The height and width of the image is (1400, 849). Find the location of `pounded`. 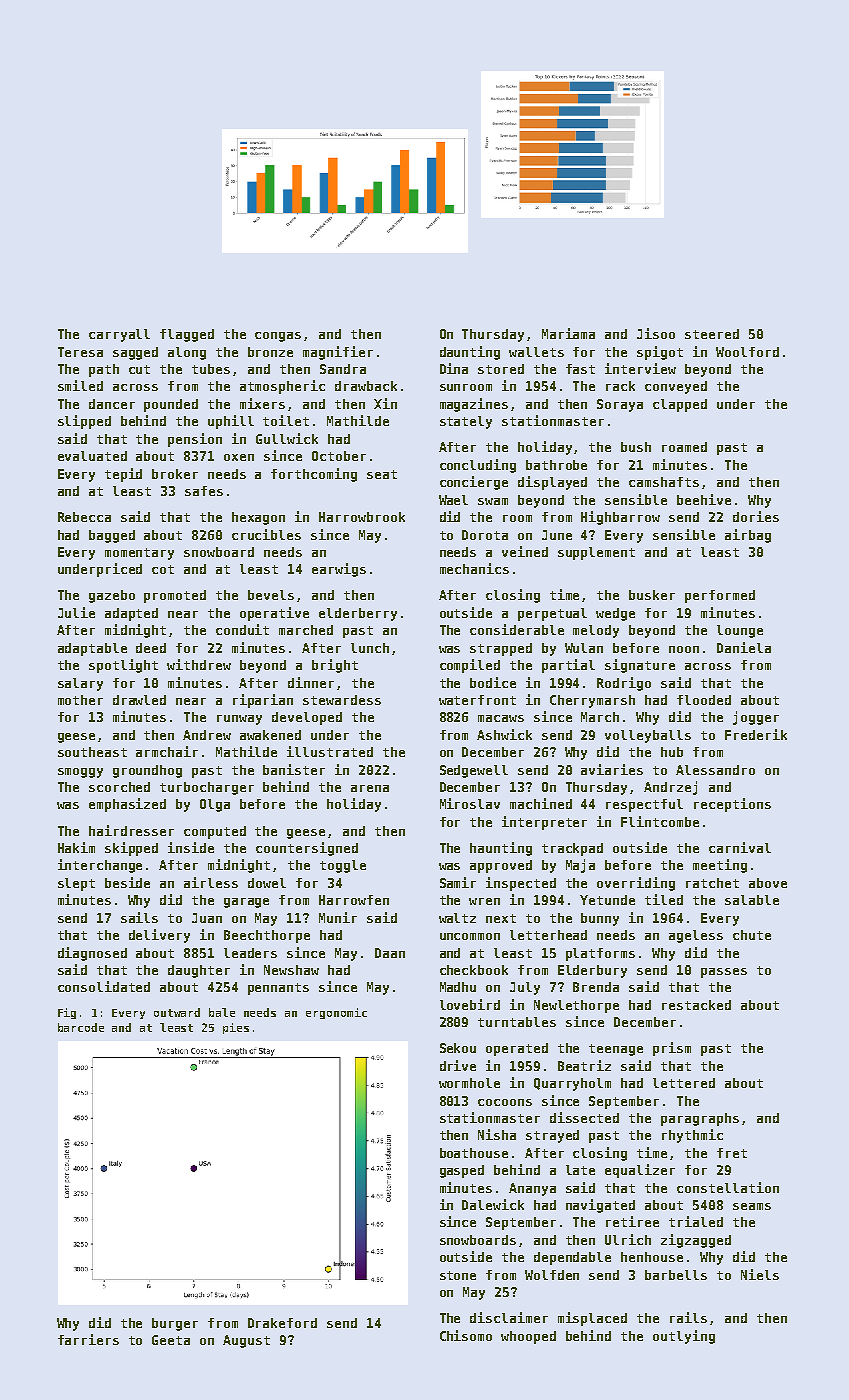

pounded is located at coordinates (171, 405).
